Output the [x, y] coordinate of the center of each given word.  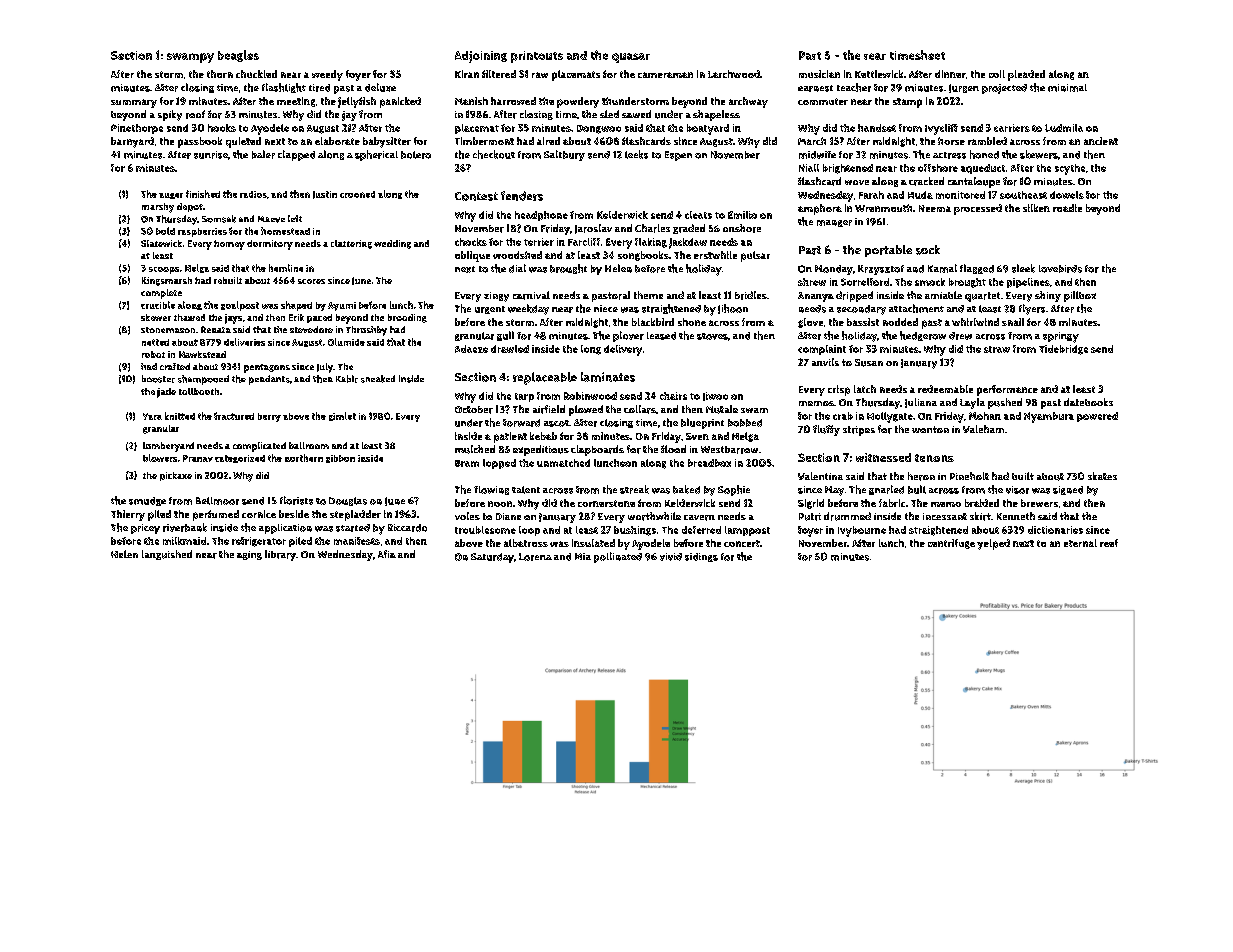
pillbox [1080, 296]
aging [249, 555]
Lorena [535, 557]
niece [606, 308]
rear [875, 56]
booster [158, 379]
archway [748, 102]
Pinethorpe [137, 129]
